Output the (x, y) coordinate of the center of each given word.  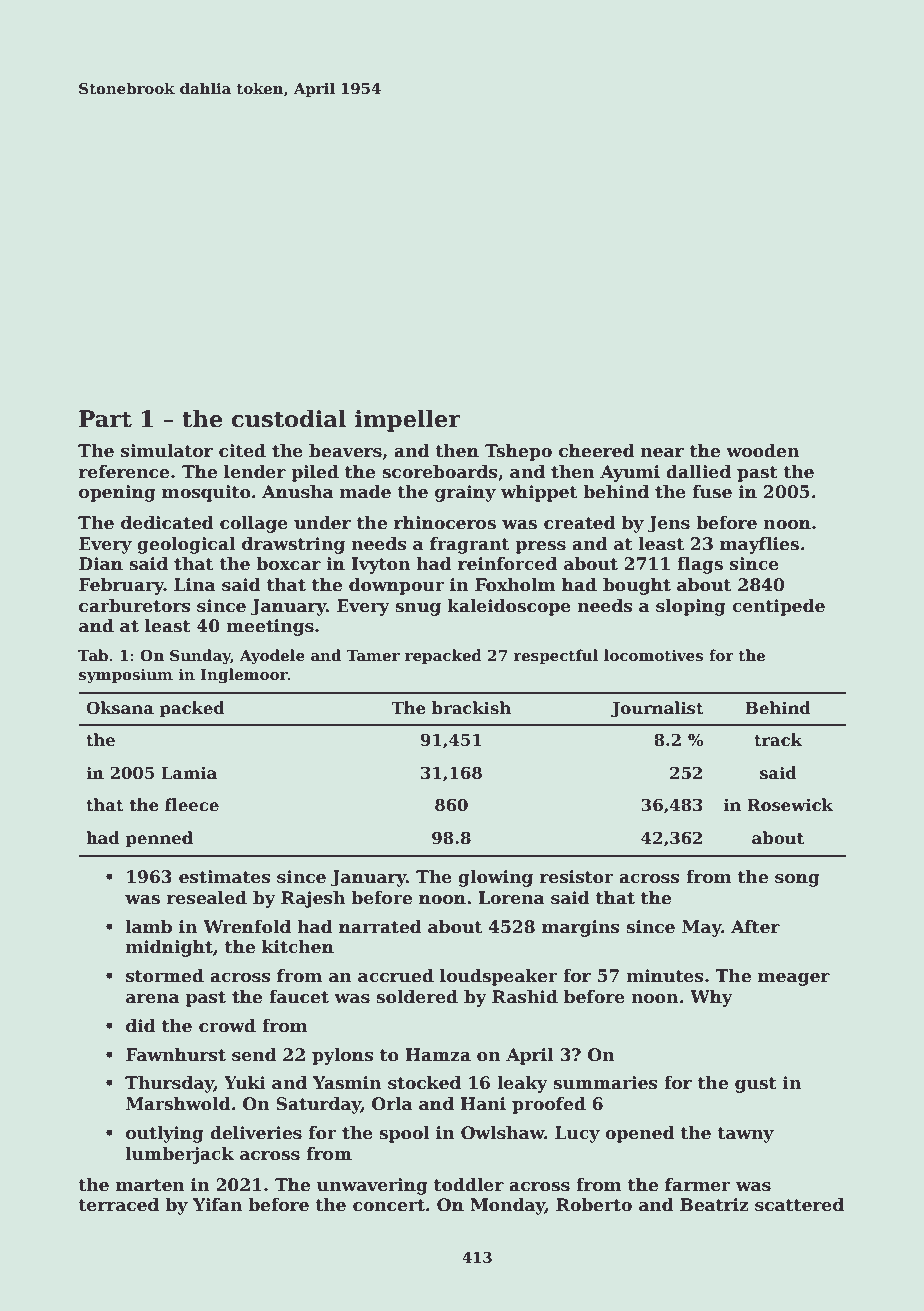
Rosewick (790, 805)
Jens (669, 524)
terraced (118, 1205)
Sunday (200, 657)
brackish (471, 708)
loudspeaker (499, 977)
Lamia (189, 773)
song (797, 880)
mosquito (206, 493)
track (778, 740)
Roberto (594, 1205)
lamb (149, 927)
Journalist (657, 709)
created (580, 523)
